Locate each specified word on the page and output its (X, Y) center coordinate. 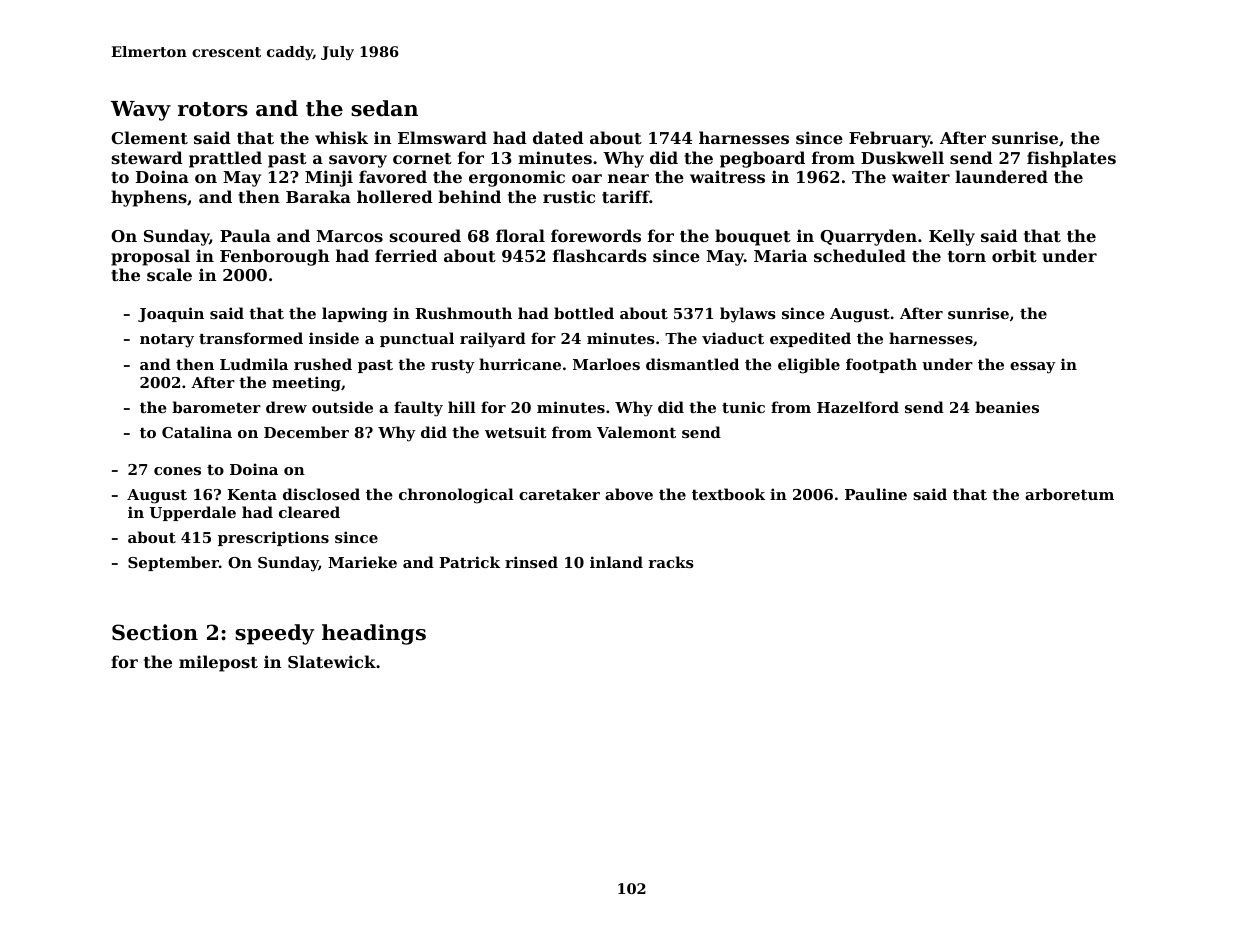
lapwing (355, 315)
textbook (728, 494)
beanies (1007, 407)
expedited (810, 339)
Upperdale (193, 513)
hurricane (520, 364)
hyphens (149, 198)
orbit (1014, 255)
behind (469, 196)
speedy (274, 634)
